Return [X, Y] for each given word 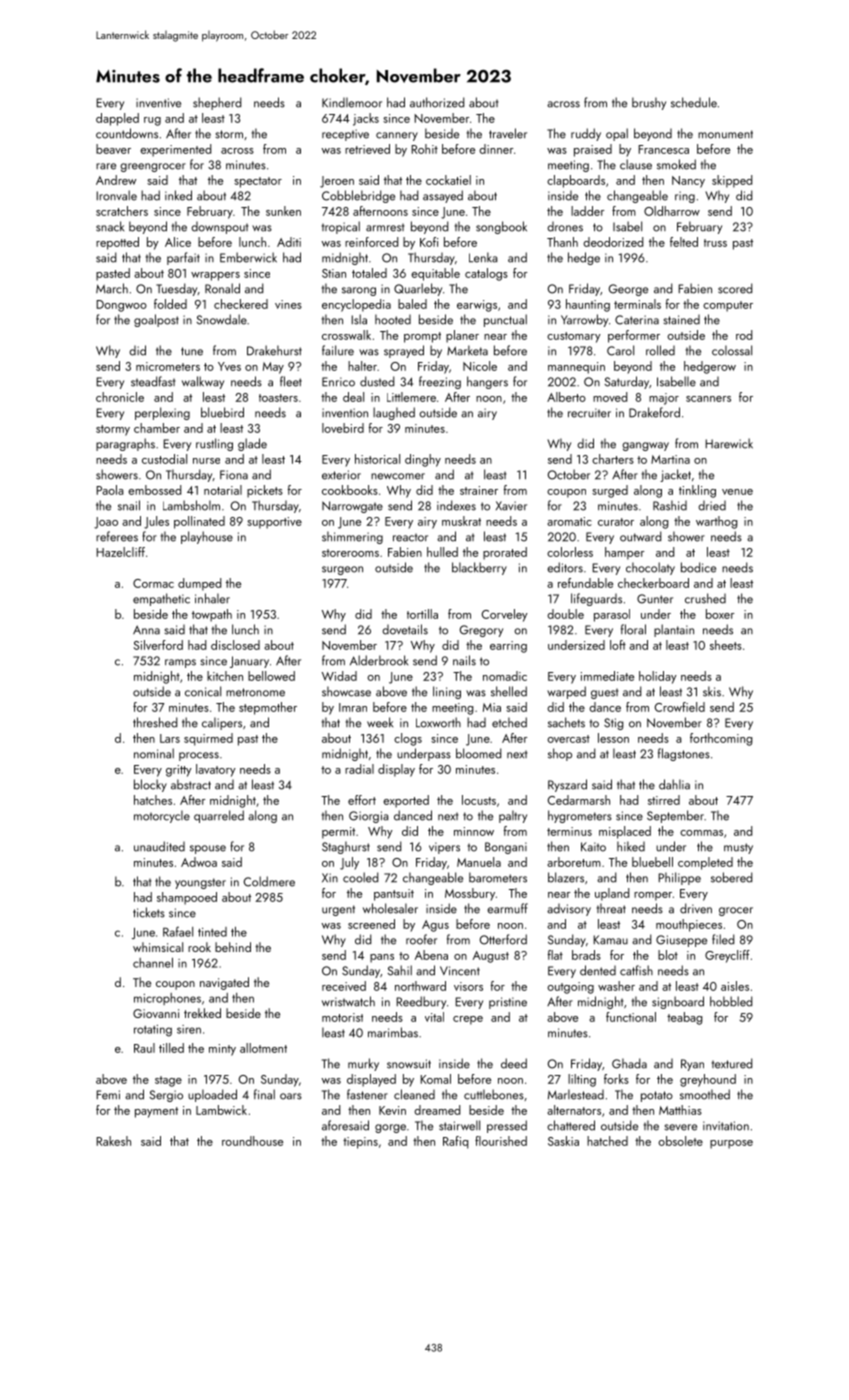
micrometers [168, 366]
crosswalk [346, 335]
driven [696, 908]
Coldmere [269, 881]
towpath [212, 615]
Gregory [481, 631]
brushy [649, 103]
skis [712, 691]
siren [189, 1029]
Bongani [506, 848]
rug [152, 121]
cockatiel [448, 180]
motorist [342, 1017]
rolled [660, 350]
